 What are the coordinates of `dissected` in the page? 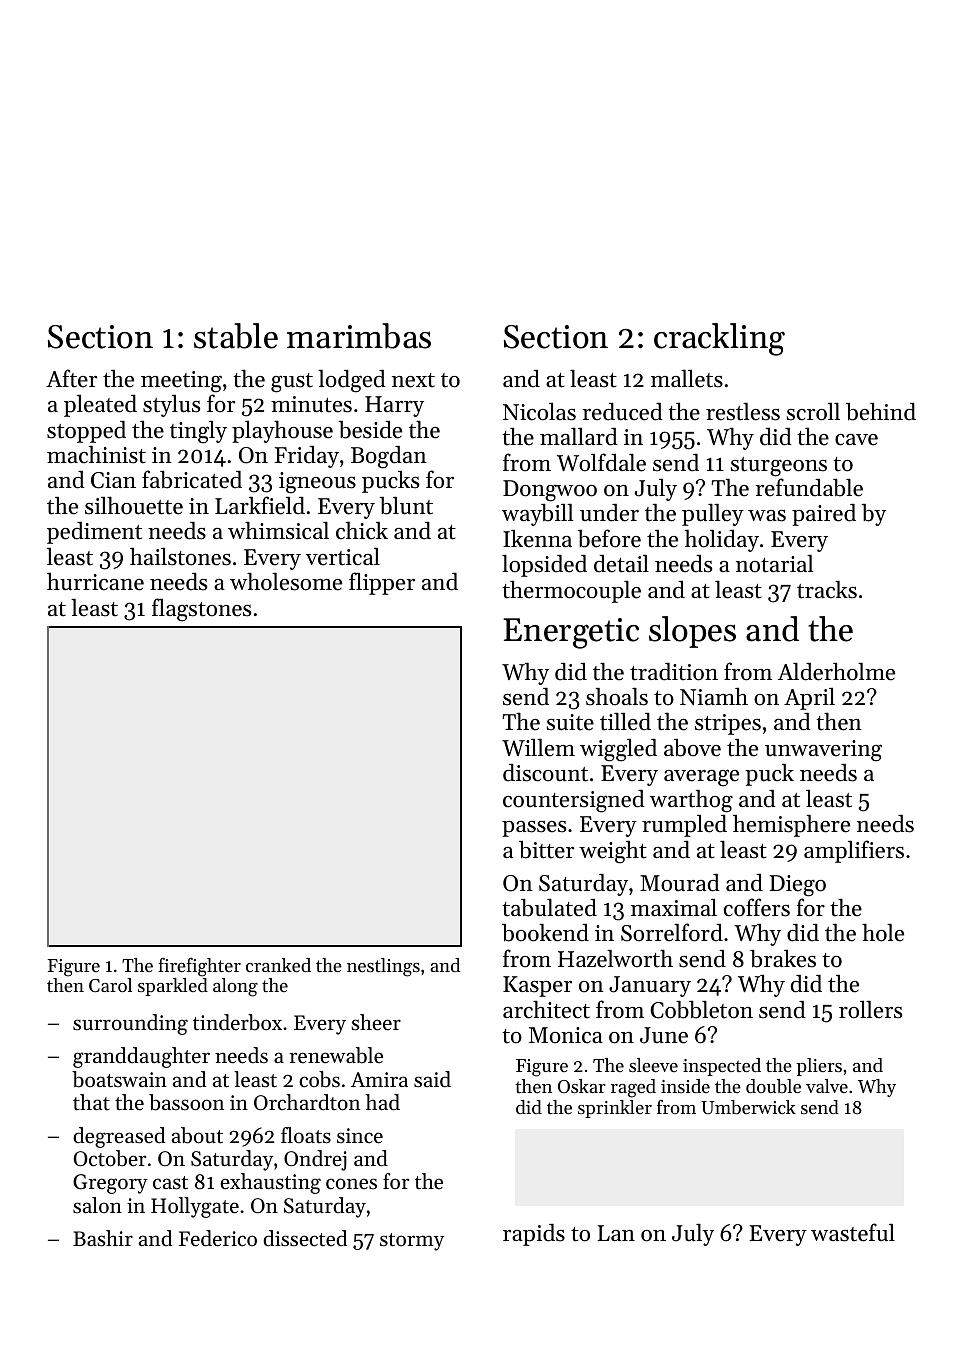 It's located at (305, 1238).
